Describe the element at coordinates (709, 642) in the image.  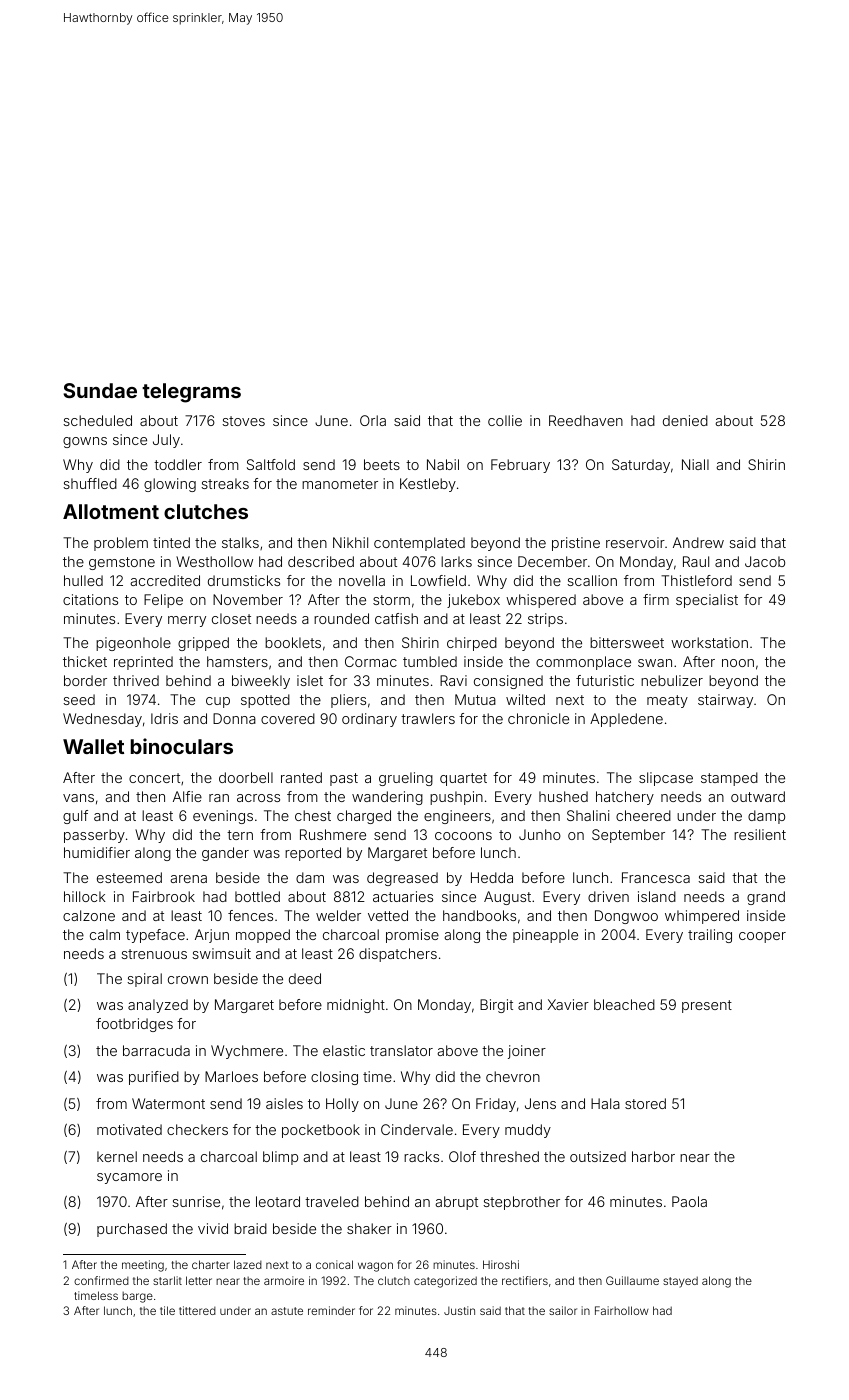
I see `workstation` at that location.
